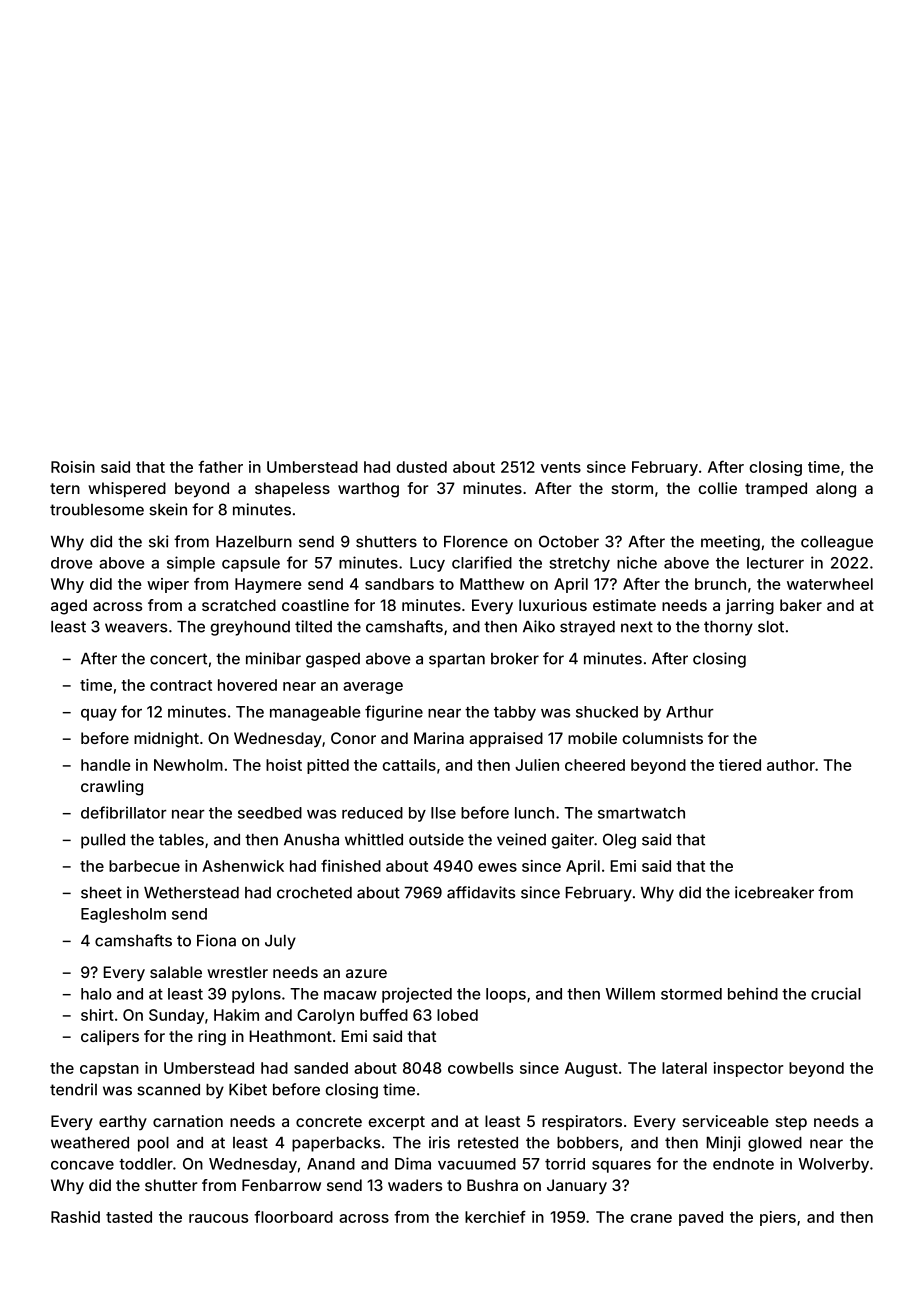  Describe the element at coordinates (220, 467) in the image. I see `father` at that location.
